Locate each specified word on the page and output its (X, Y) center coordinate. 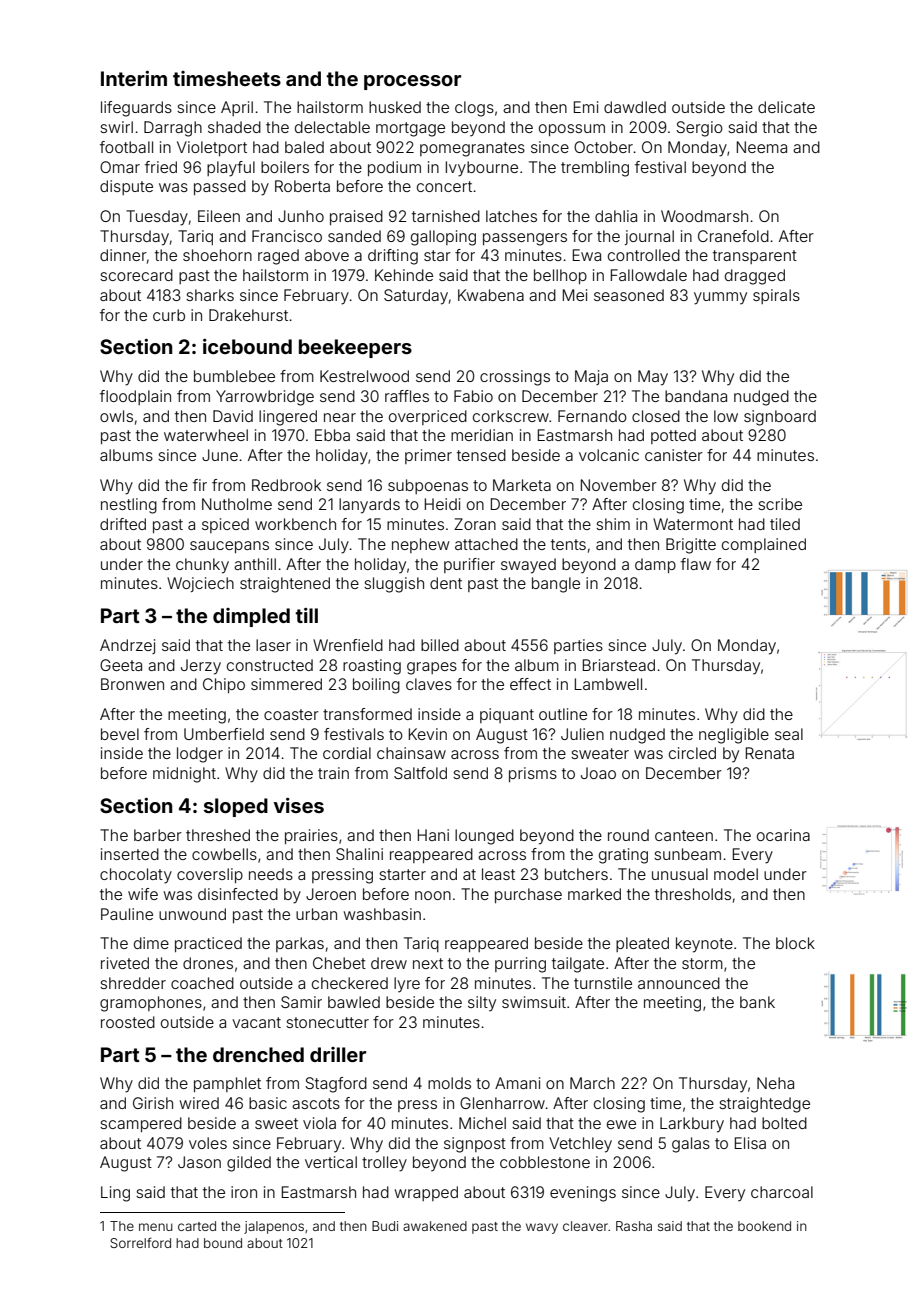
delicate (786, 107)
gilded (249, 1164)
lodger (200, 755)
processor (412, 82)
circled (692, 753)
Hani (433, 835)
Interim (134, 78)
